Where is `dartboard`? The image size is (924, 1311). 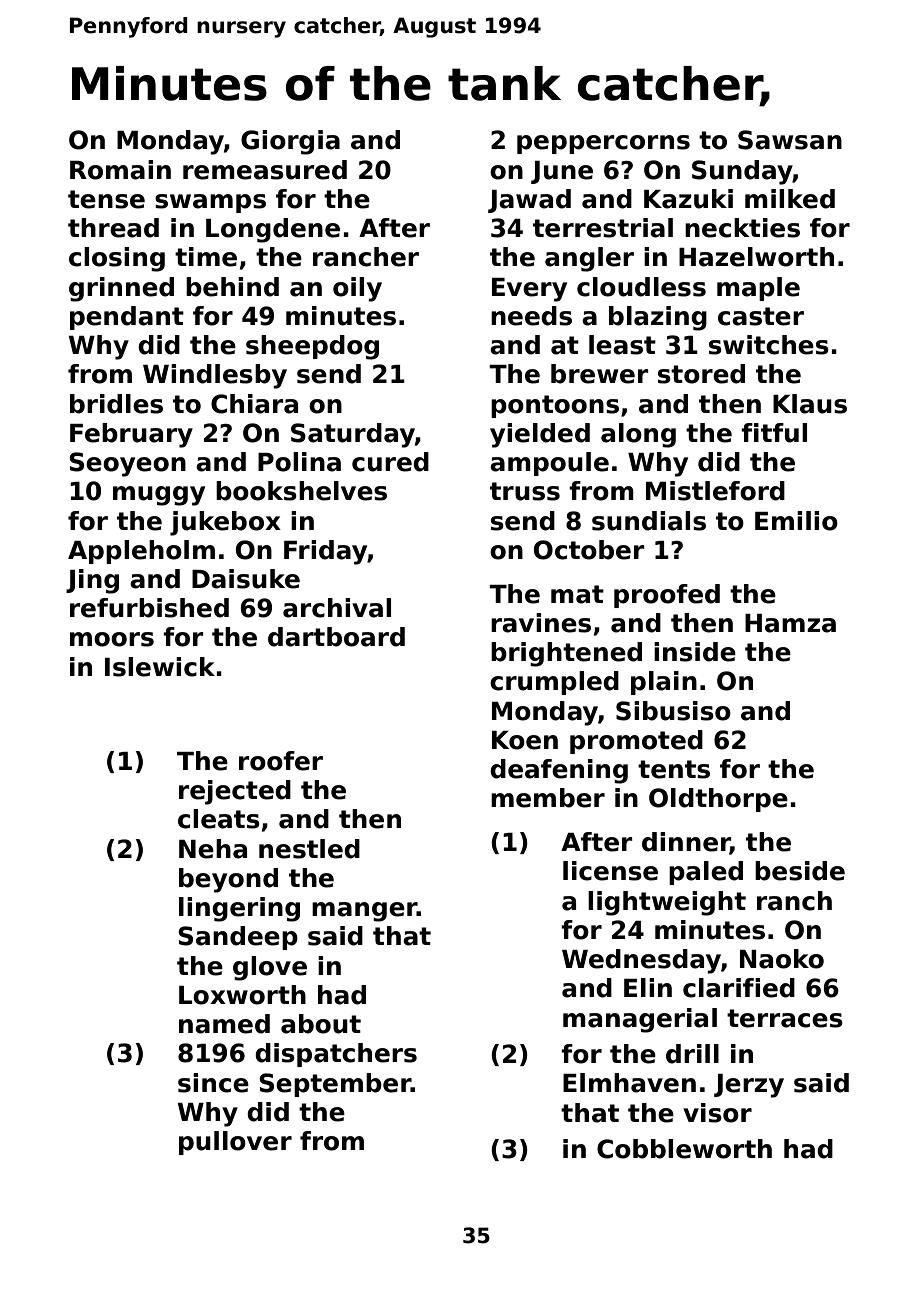 dartboard is located at coordinates (336, 637).
